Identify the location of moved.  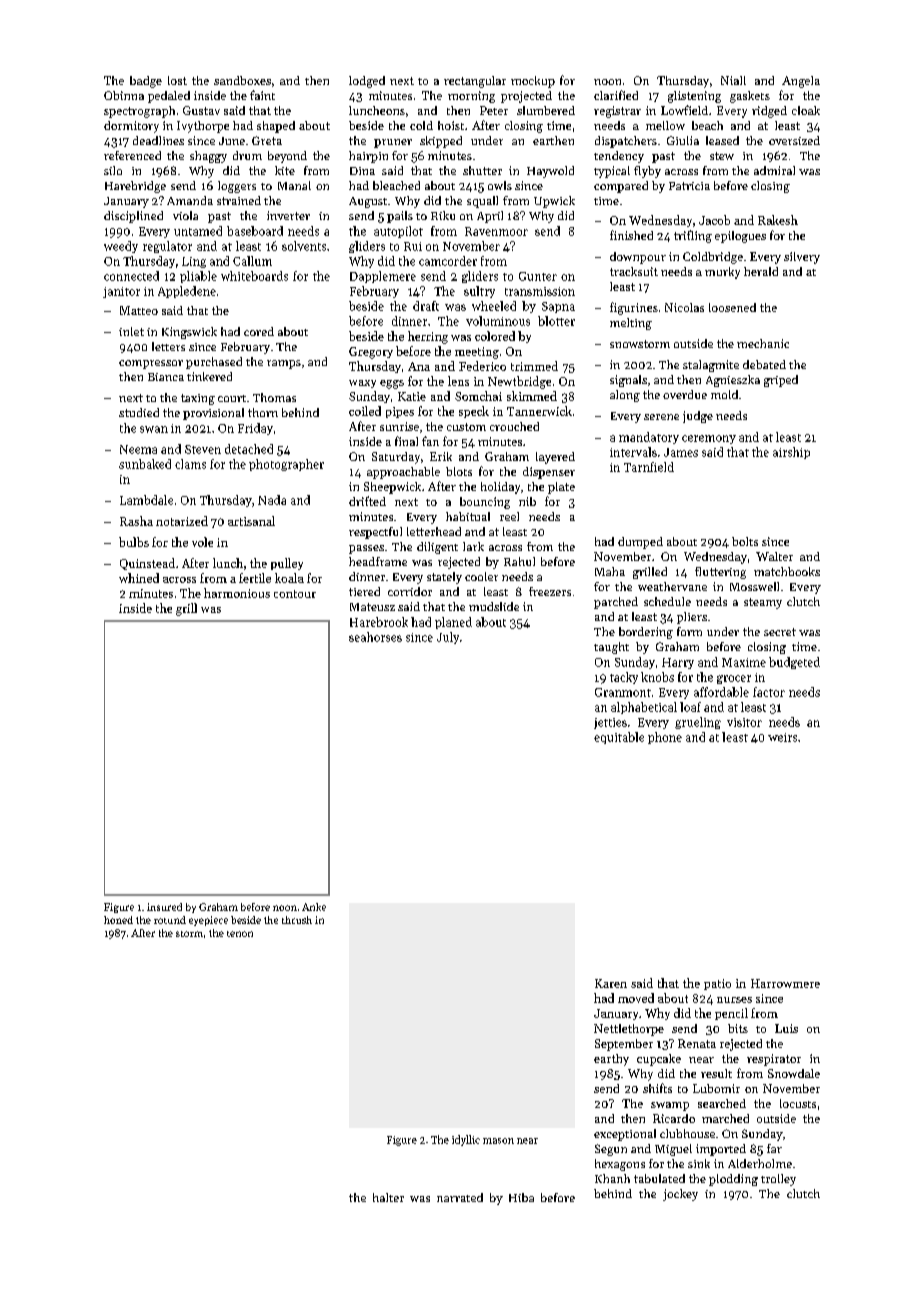
(636, 998).
